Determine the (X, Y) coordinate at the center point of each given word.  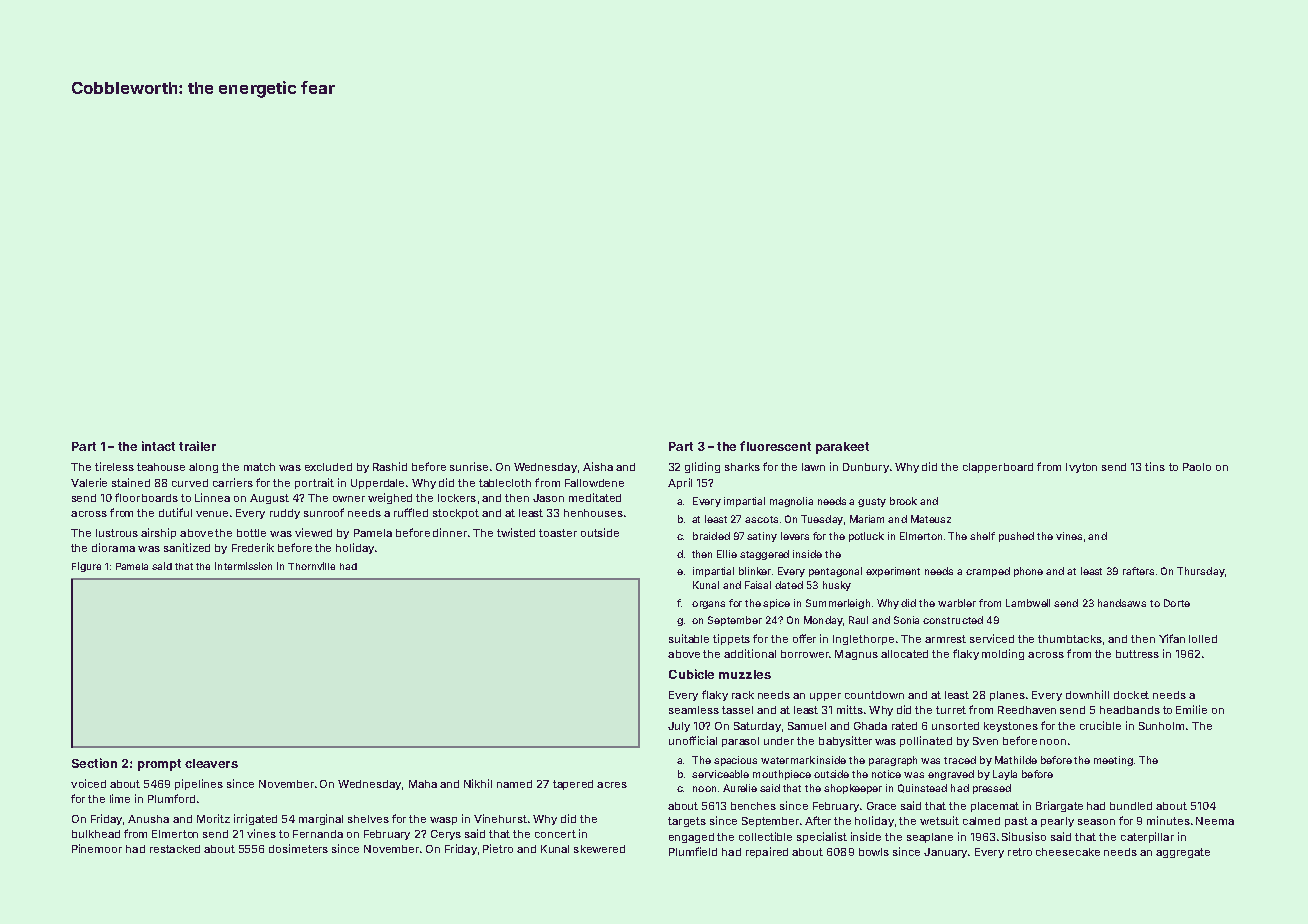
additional (750, 653)
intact (158, 446)
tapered (573, 785)
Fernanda (318, 834)
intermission (243, 566)
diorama (113, 547)
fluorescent (775, 446)
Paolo (1197, 467)
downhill (1087, 694)
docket (1131, 695)
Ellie (727, 554)
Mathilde (1016, 760)
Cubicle (691, 674)
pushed (1016, 537)
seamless (694, 710)
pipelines (199, 784)
